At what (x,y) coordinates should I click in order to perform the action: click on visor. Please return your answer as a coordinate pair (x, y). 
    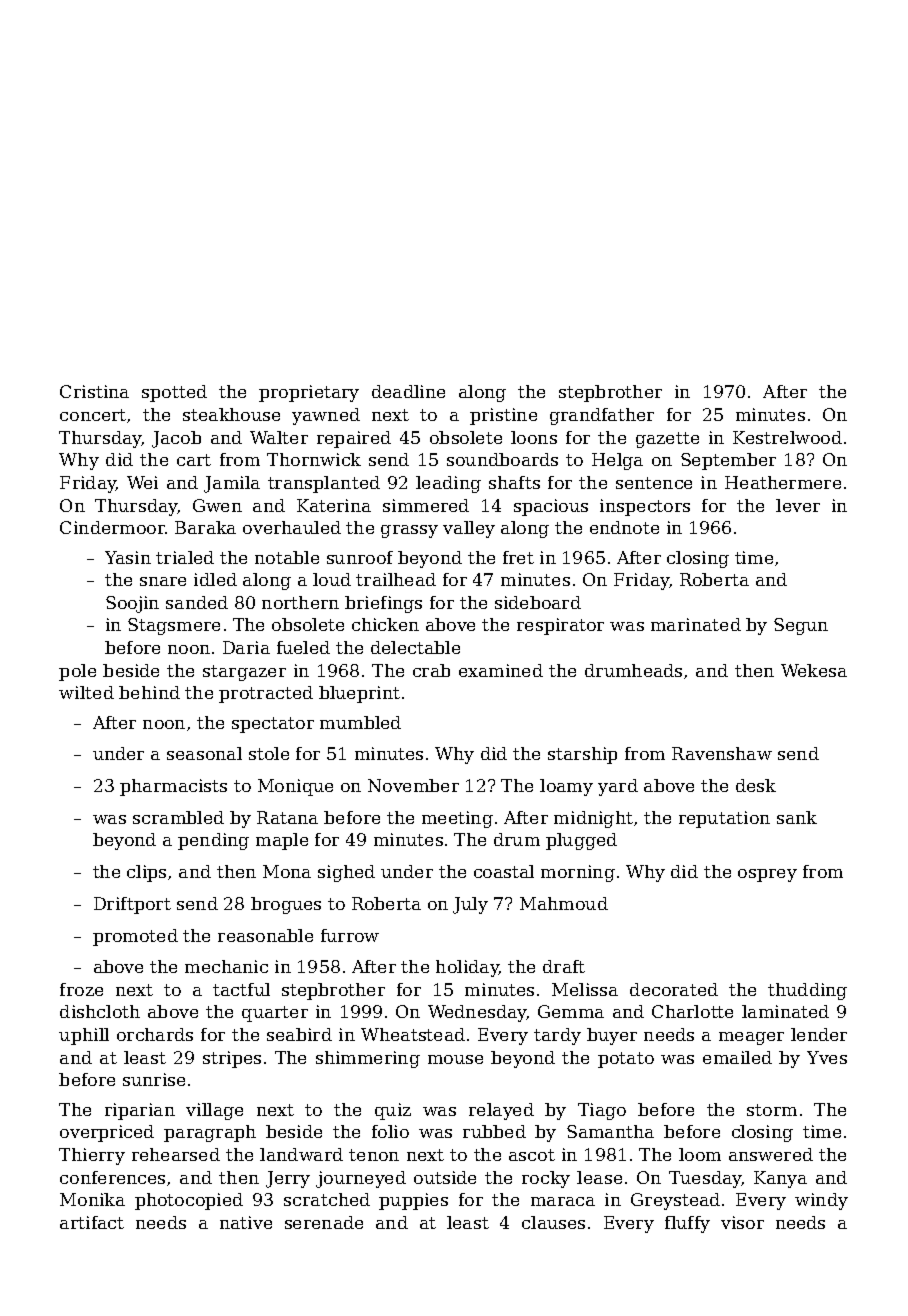
    Looking at the image, I should click on (742, 1222).
